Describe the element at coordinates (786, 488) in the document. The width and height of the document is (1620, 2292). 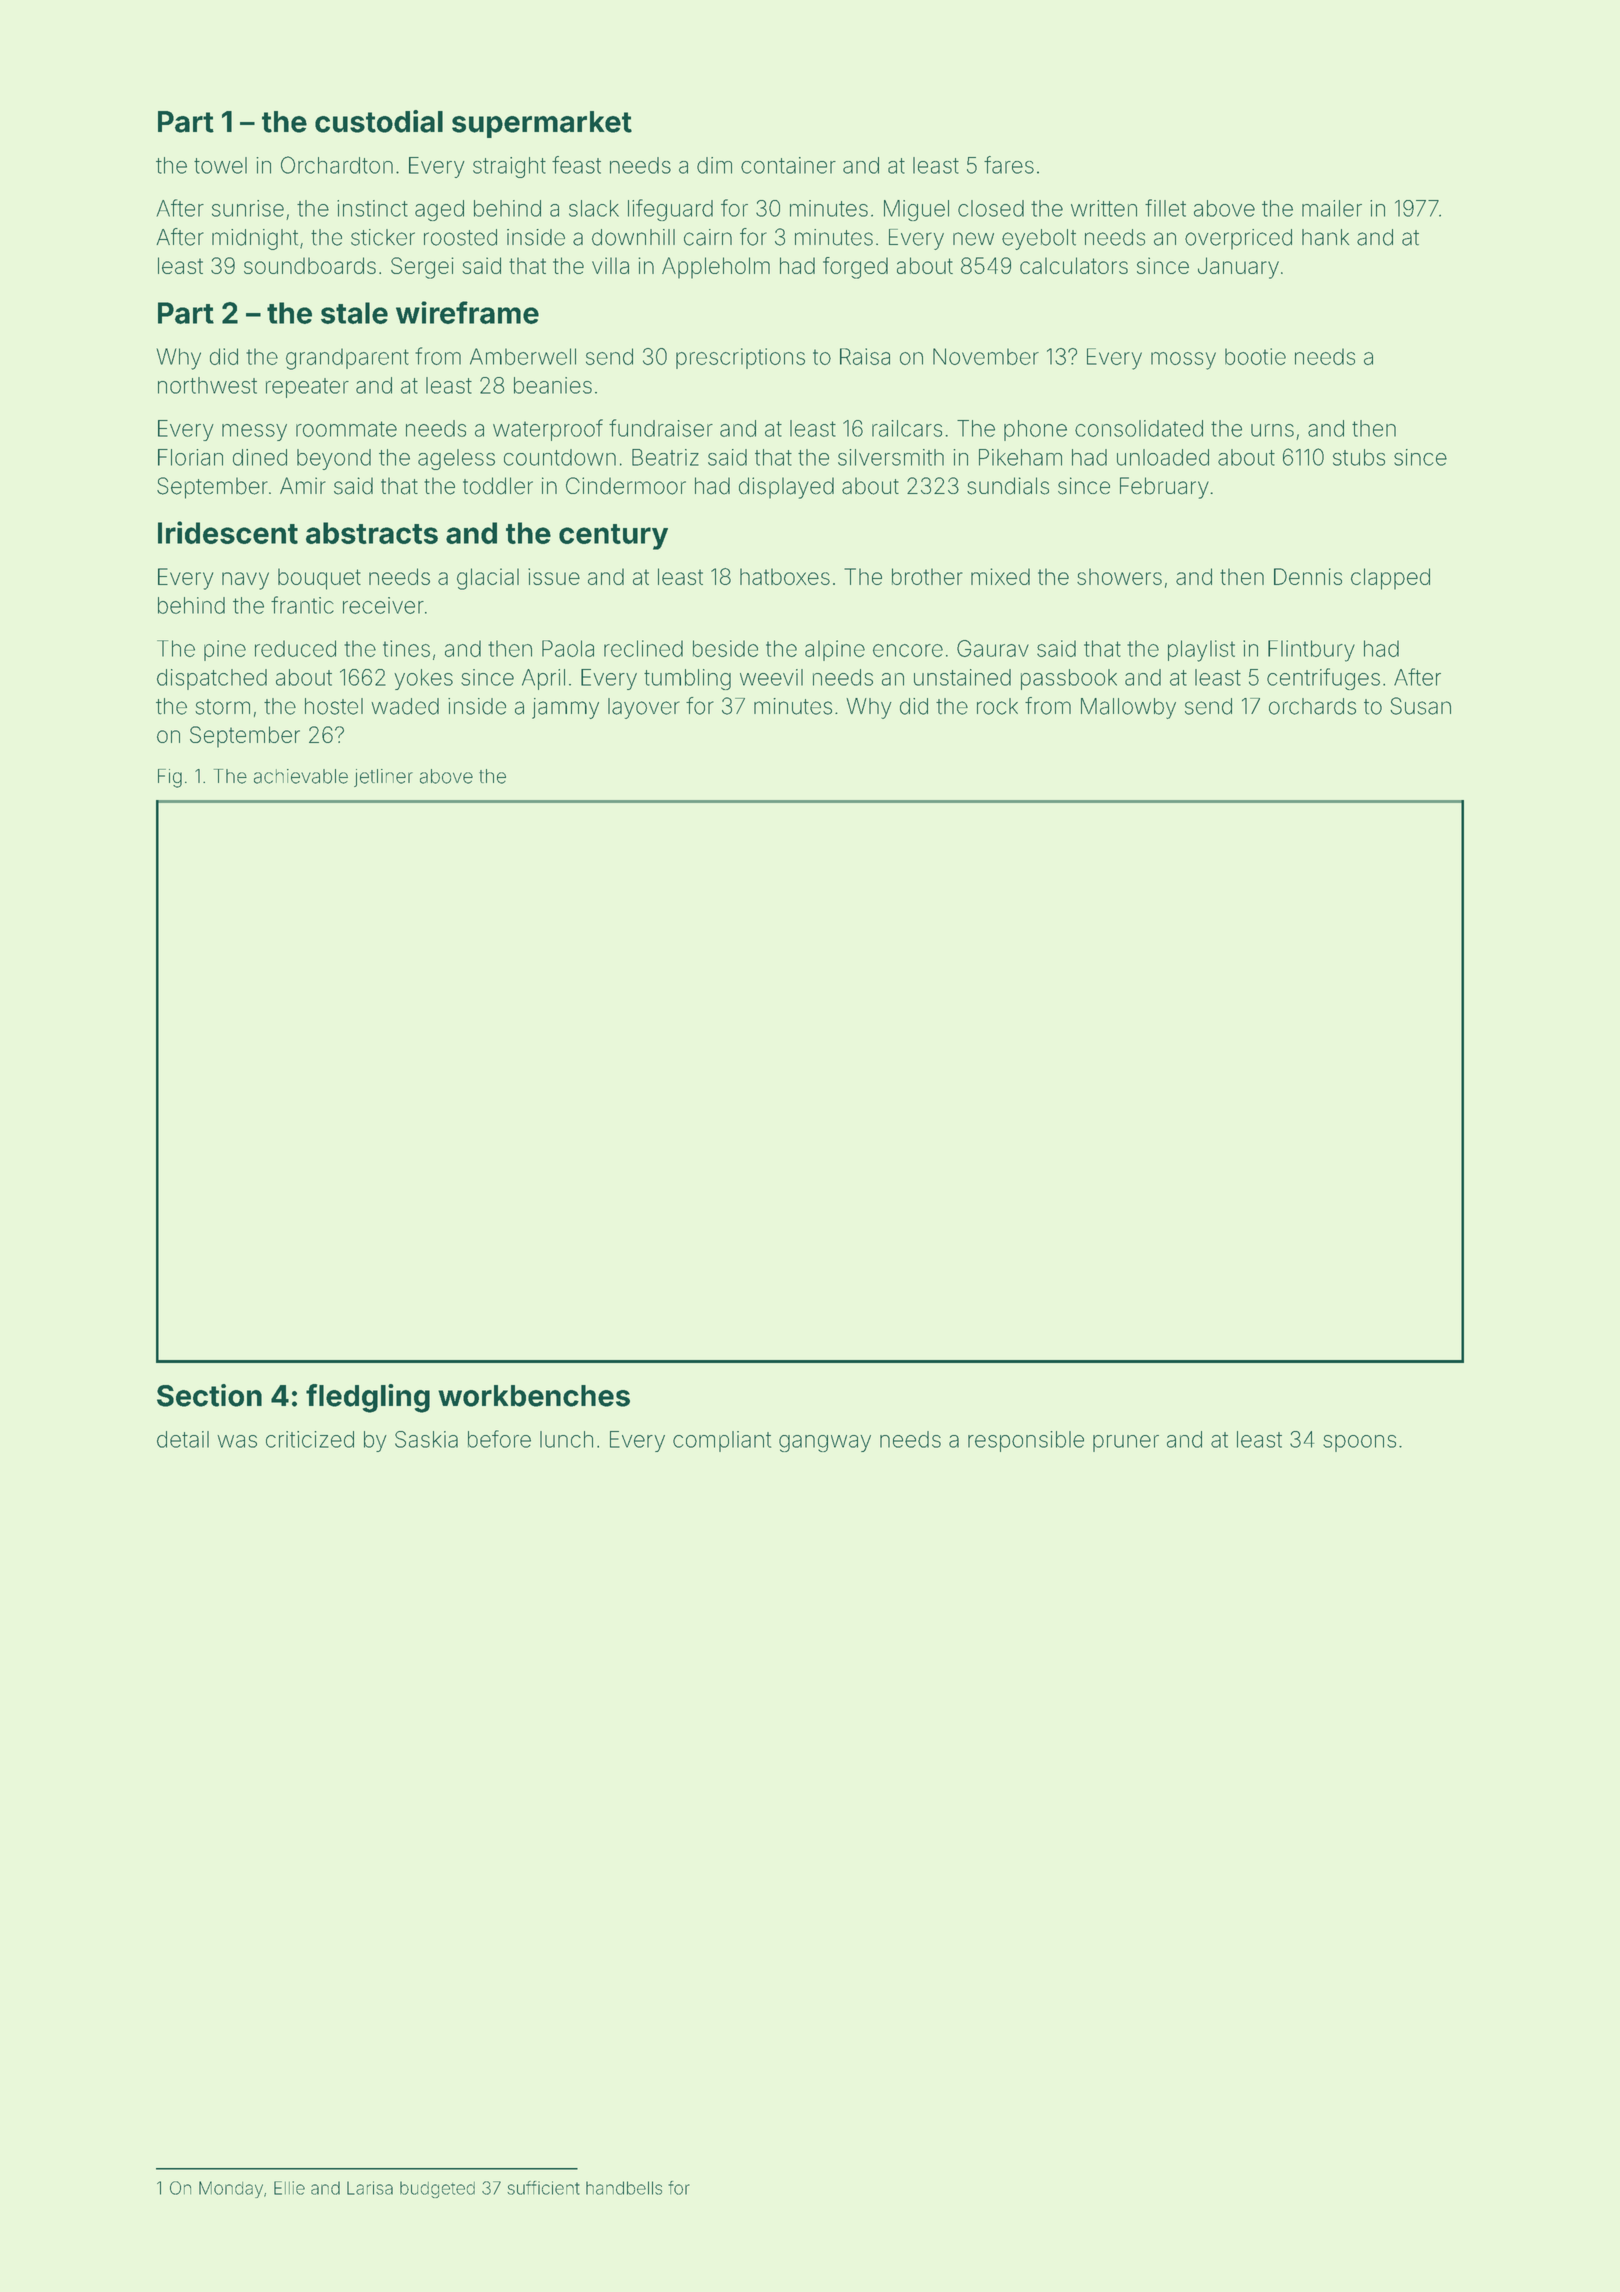
I see `displayed` at that location.
